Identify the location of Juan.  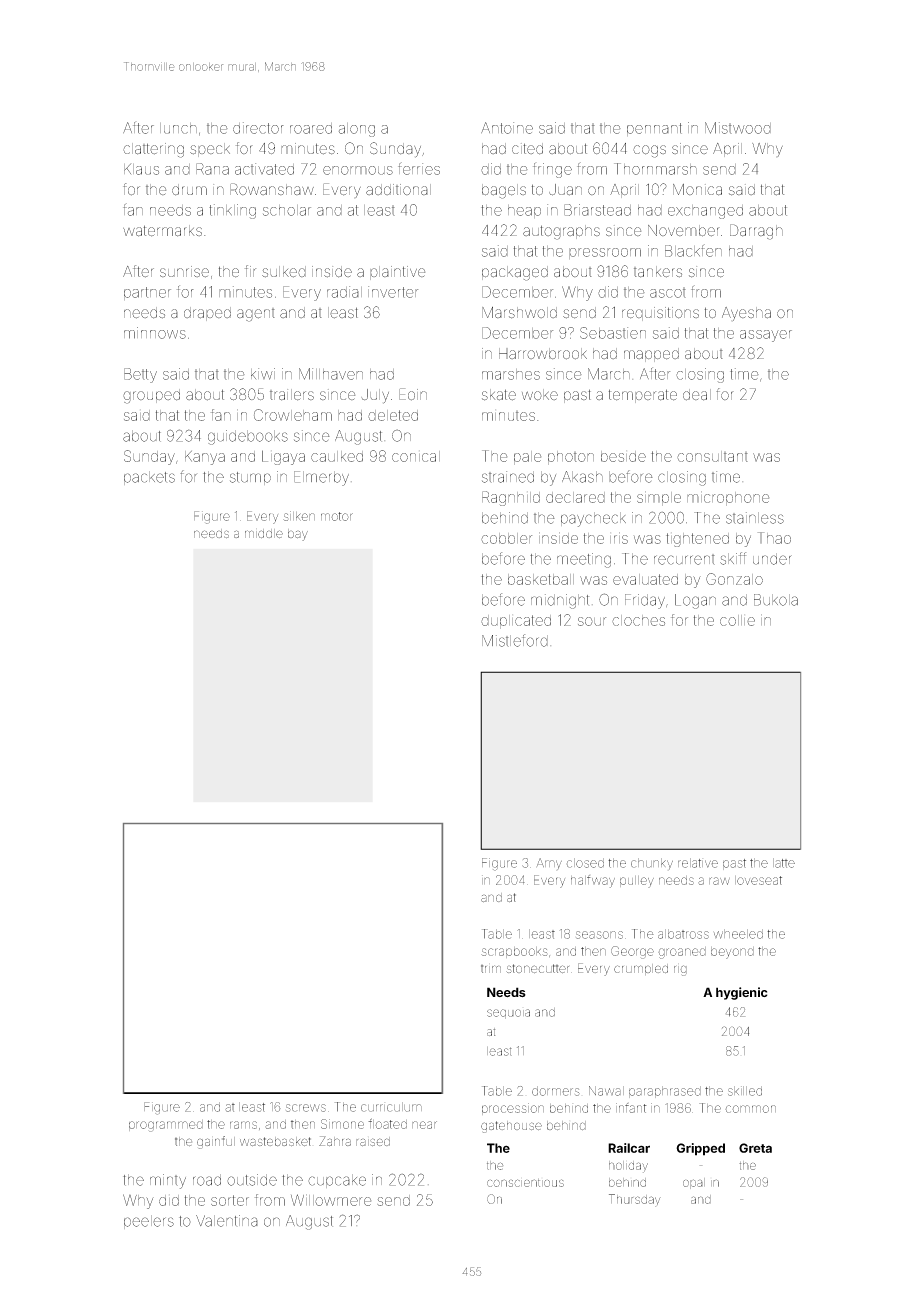
(565, 190).
